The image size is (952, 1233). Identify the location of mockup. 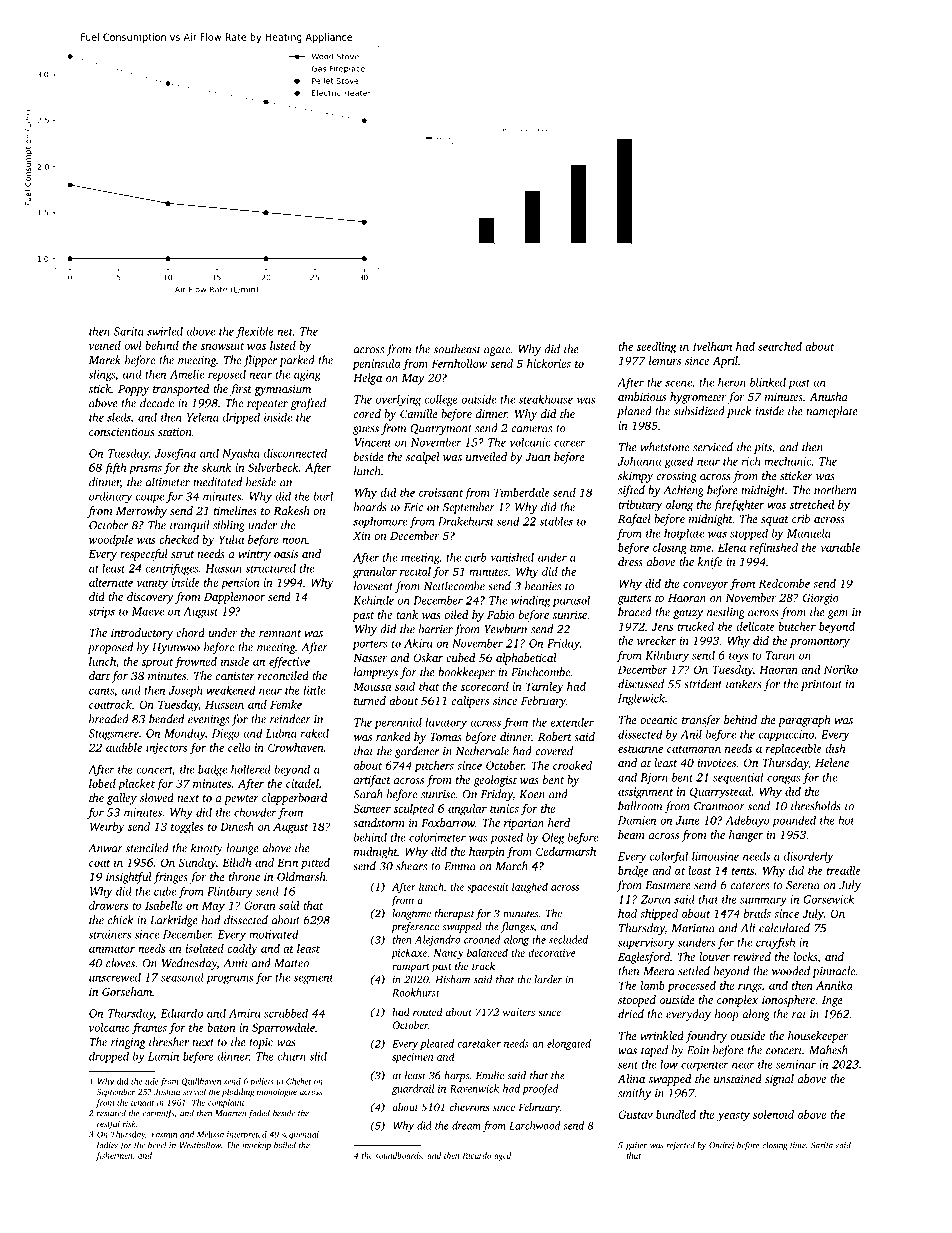
(256, 1146).
